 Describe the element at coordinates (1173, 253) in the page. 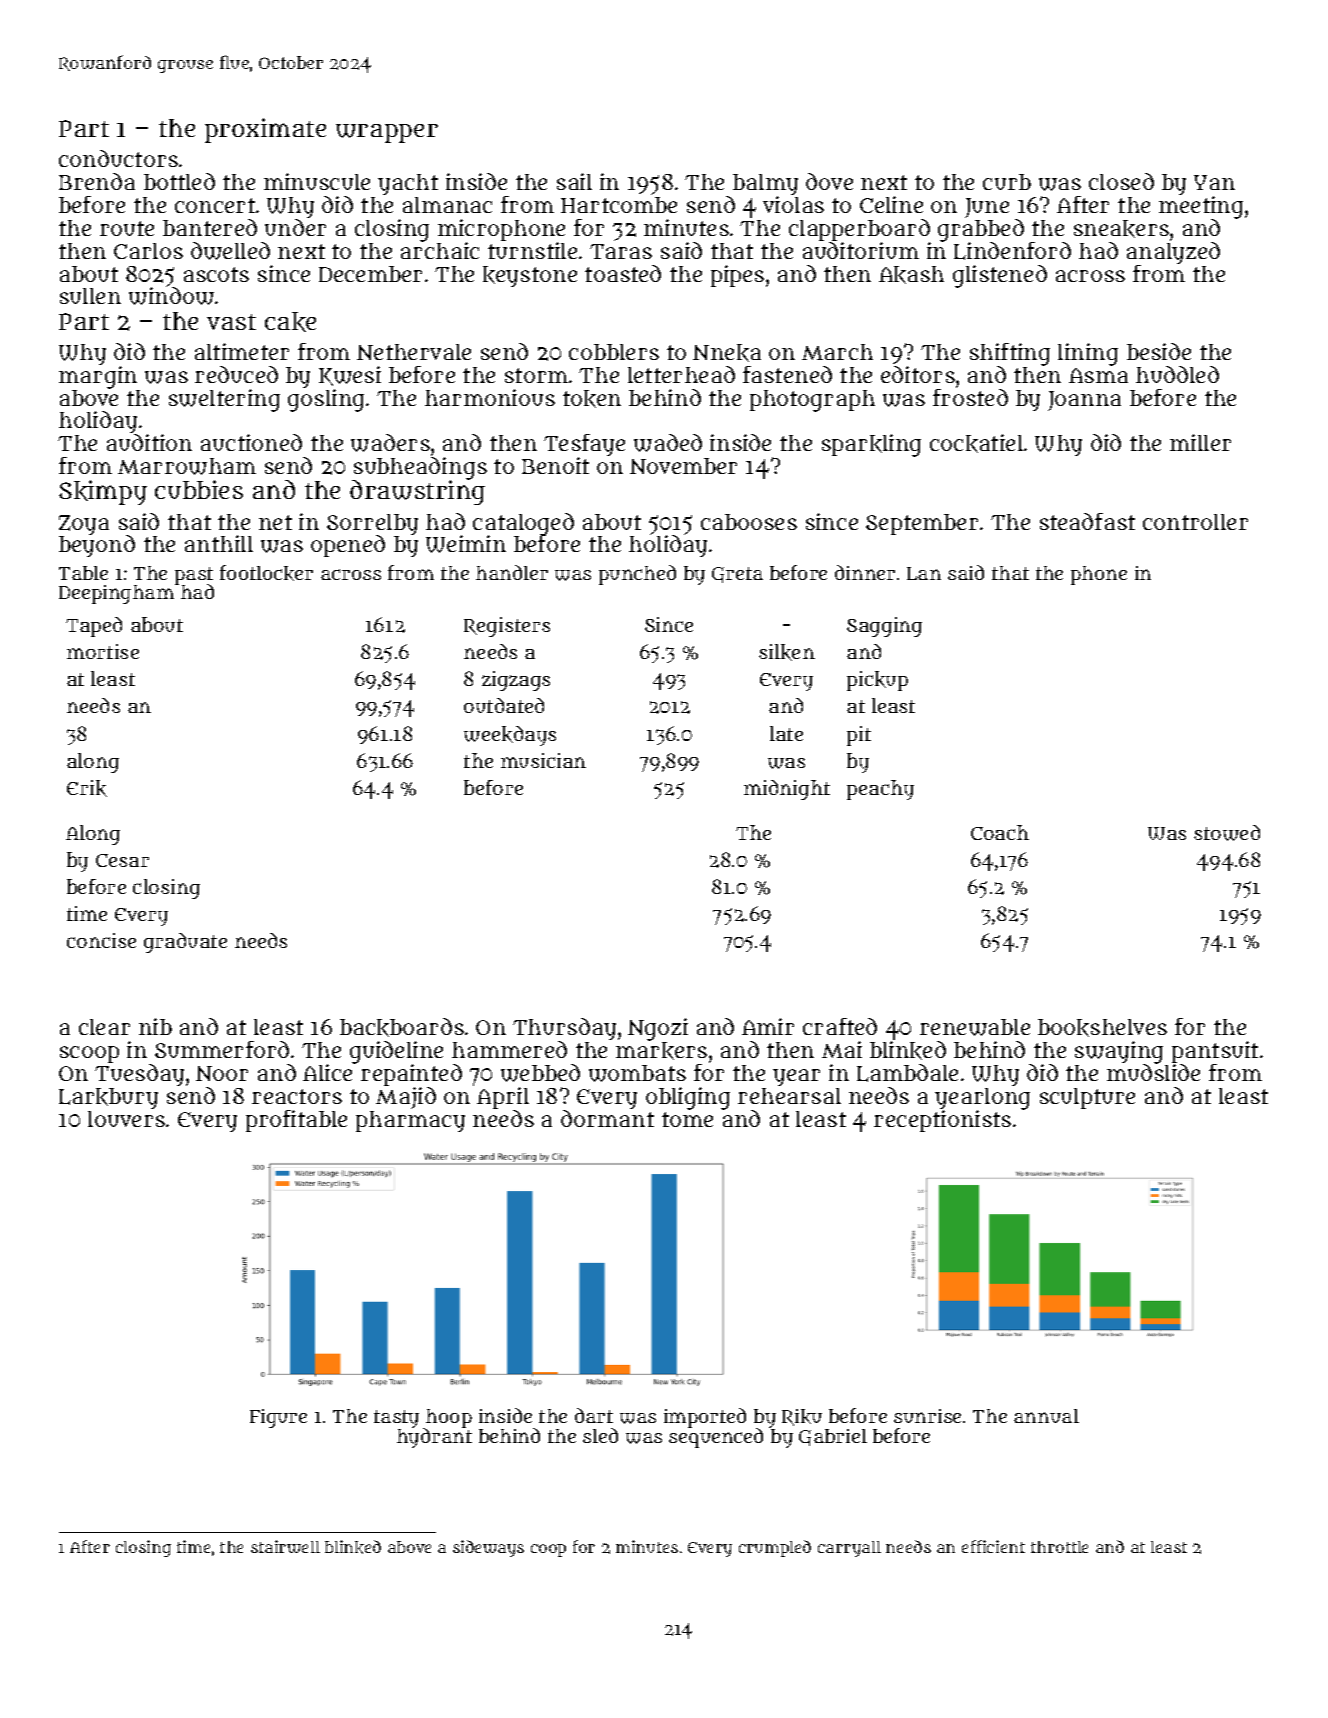

I see `analyzed` at that location.
